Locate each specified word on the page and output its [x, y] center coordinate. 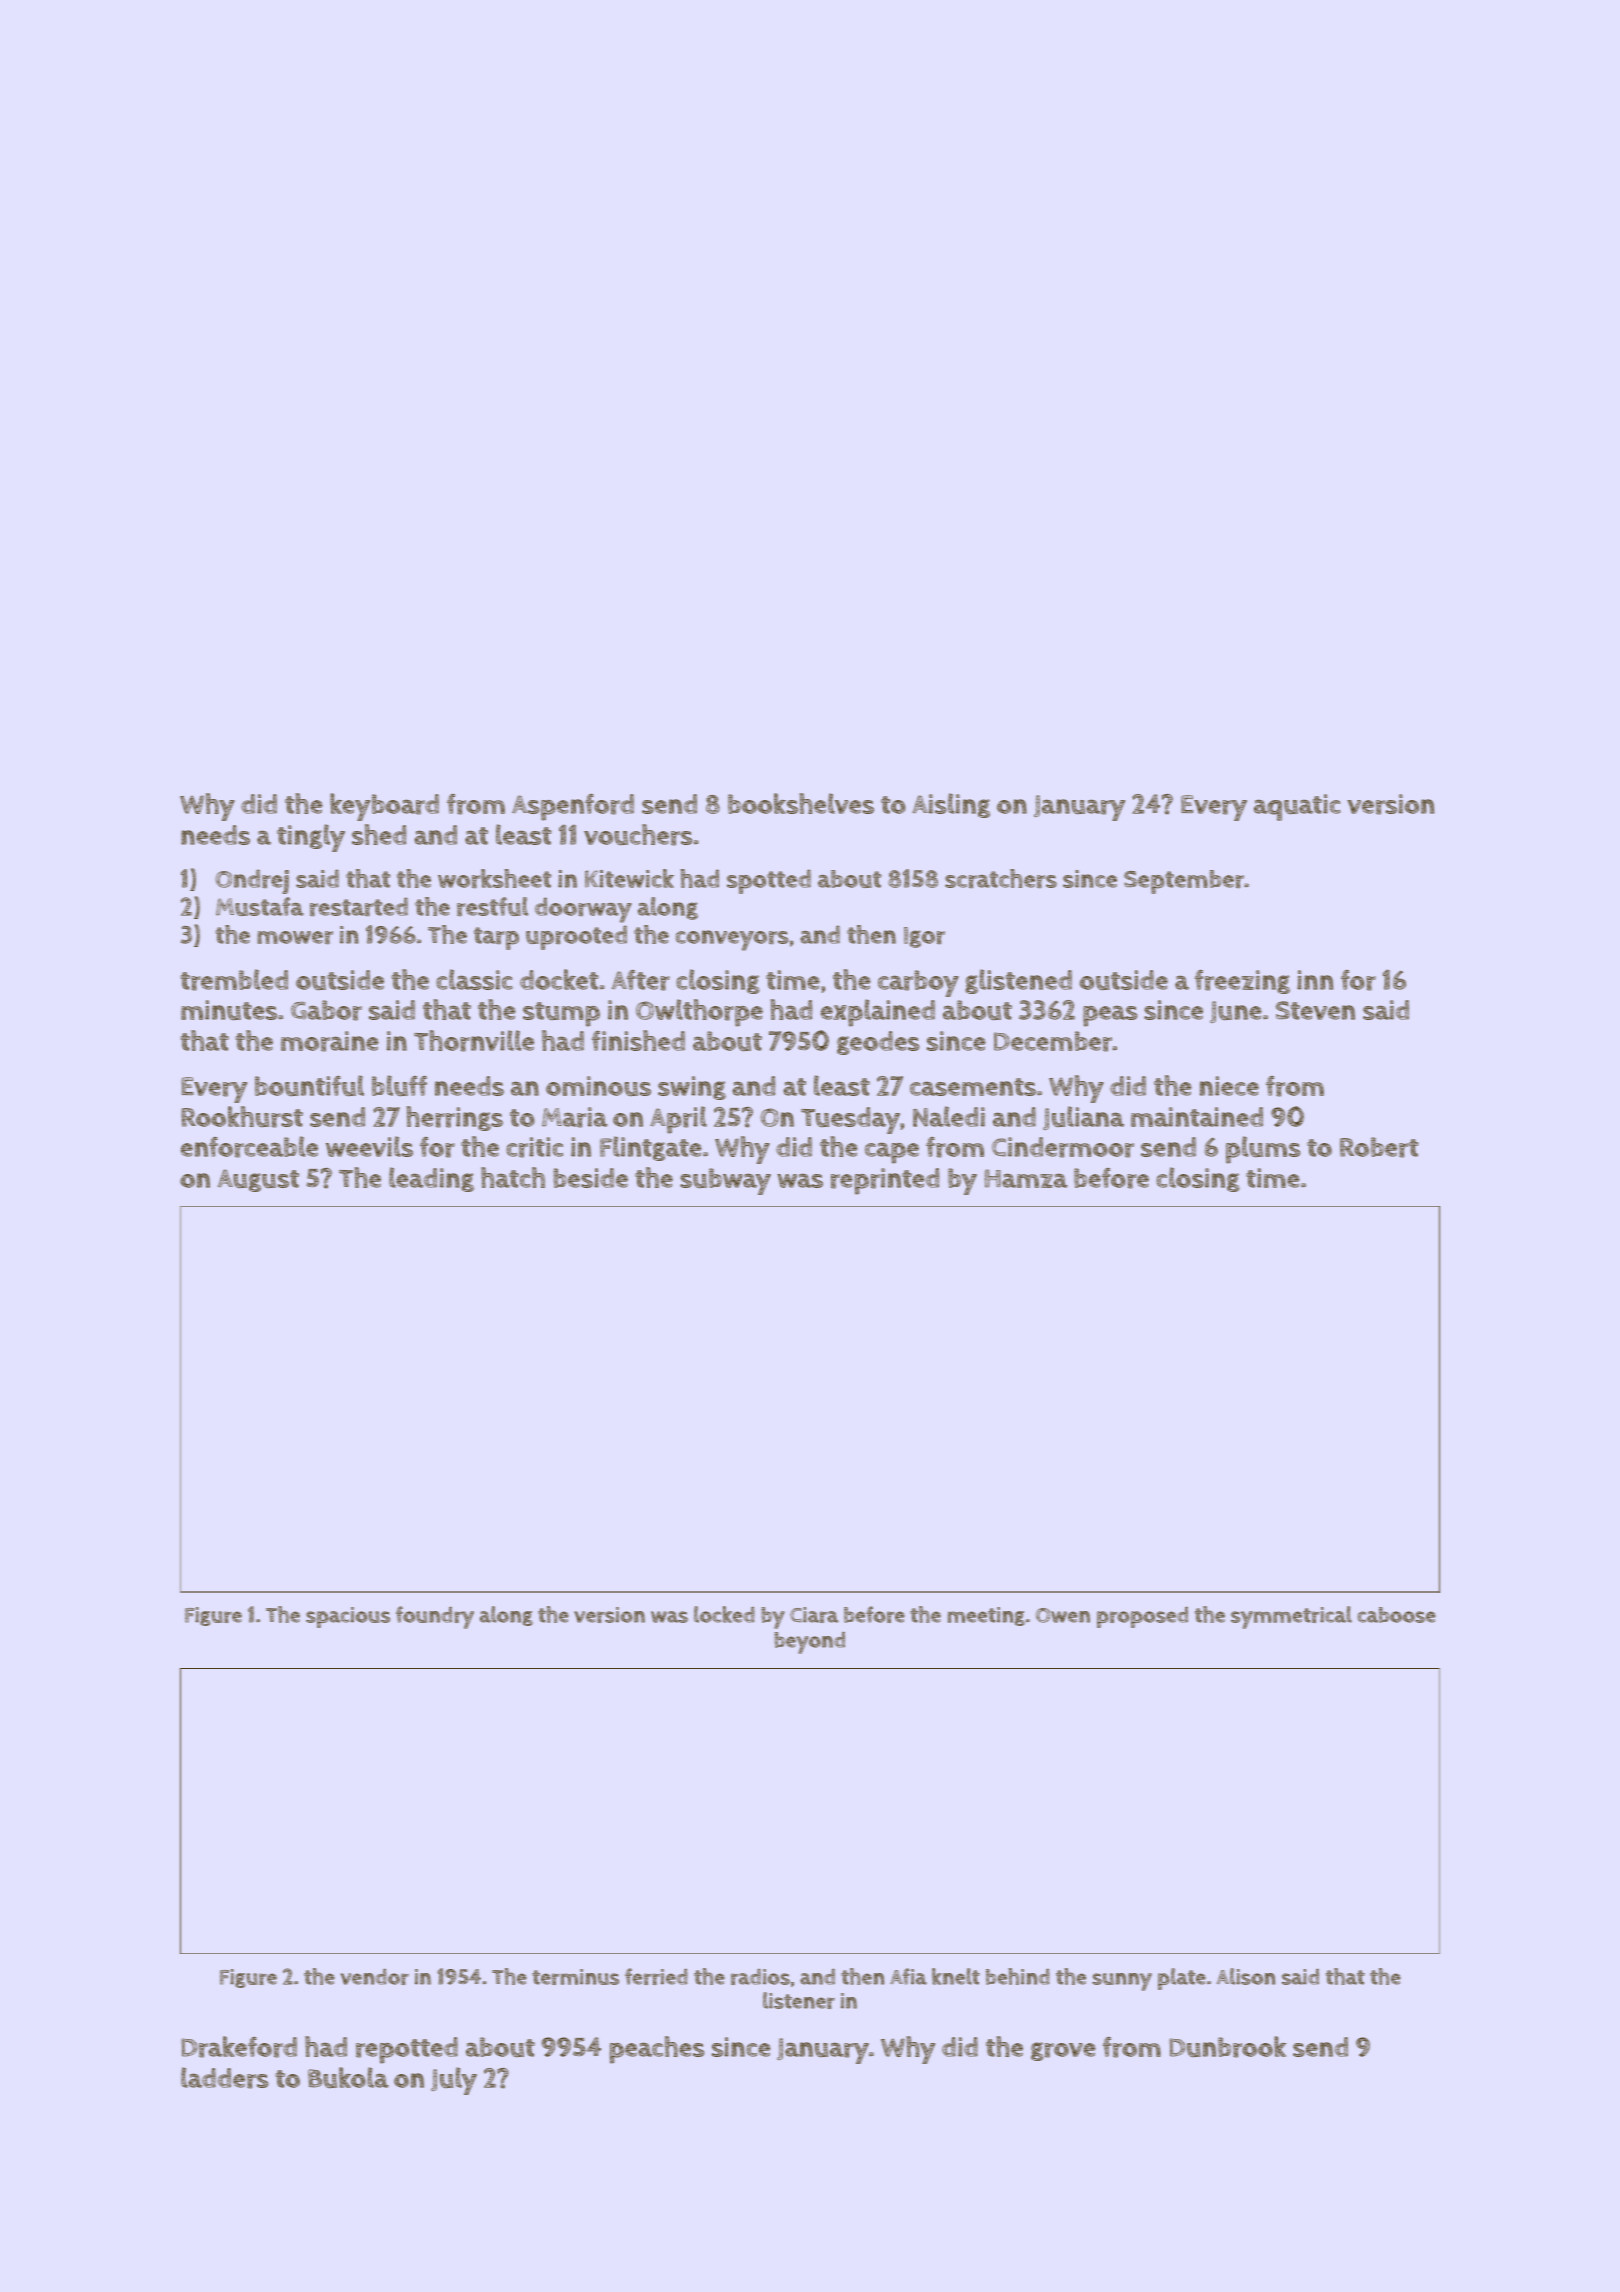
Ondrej [252, 881]
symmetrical [1291, 1617]
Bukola [348, 2077]
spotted [769, 881]
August [258, 1180]
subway [725, 1181]
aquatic [1297, 807]
